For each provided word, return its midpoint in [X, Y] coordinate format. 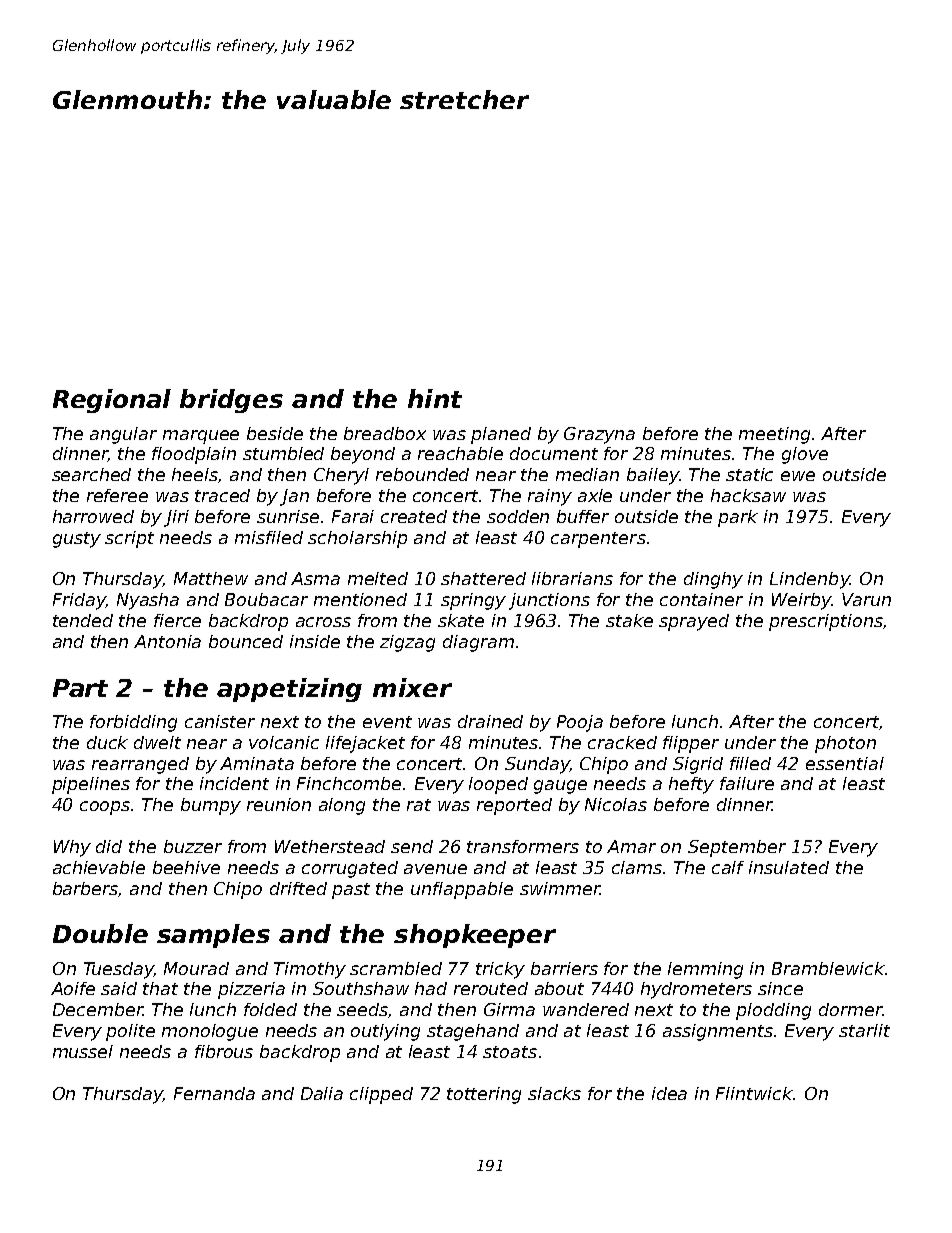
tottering [484, 1095]
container [701, 599]
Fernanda [214, 1093]
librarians [572, 578]
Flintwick [755, 1093]
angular [123, 435]
